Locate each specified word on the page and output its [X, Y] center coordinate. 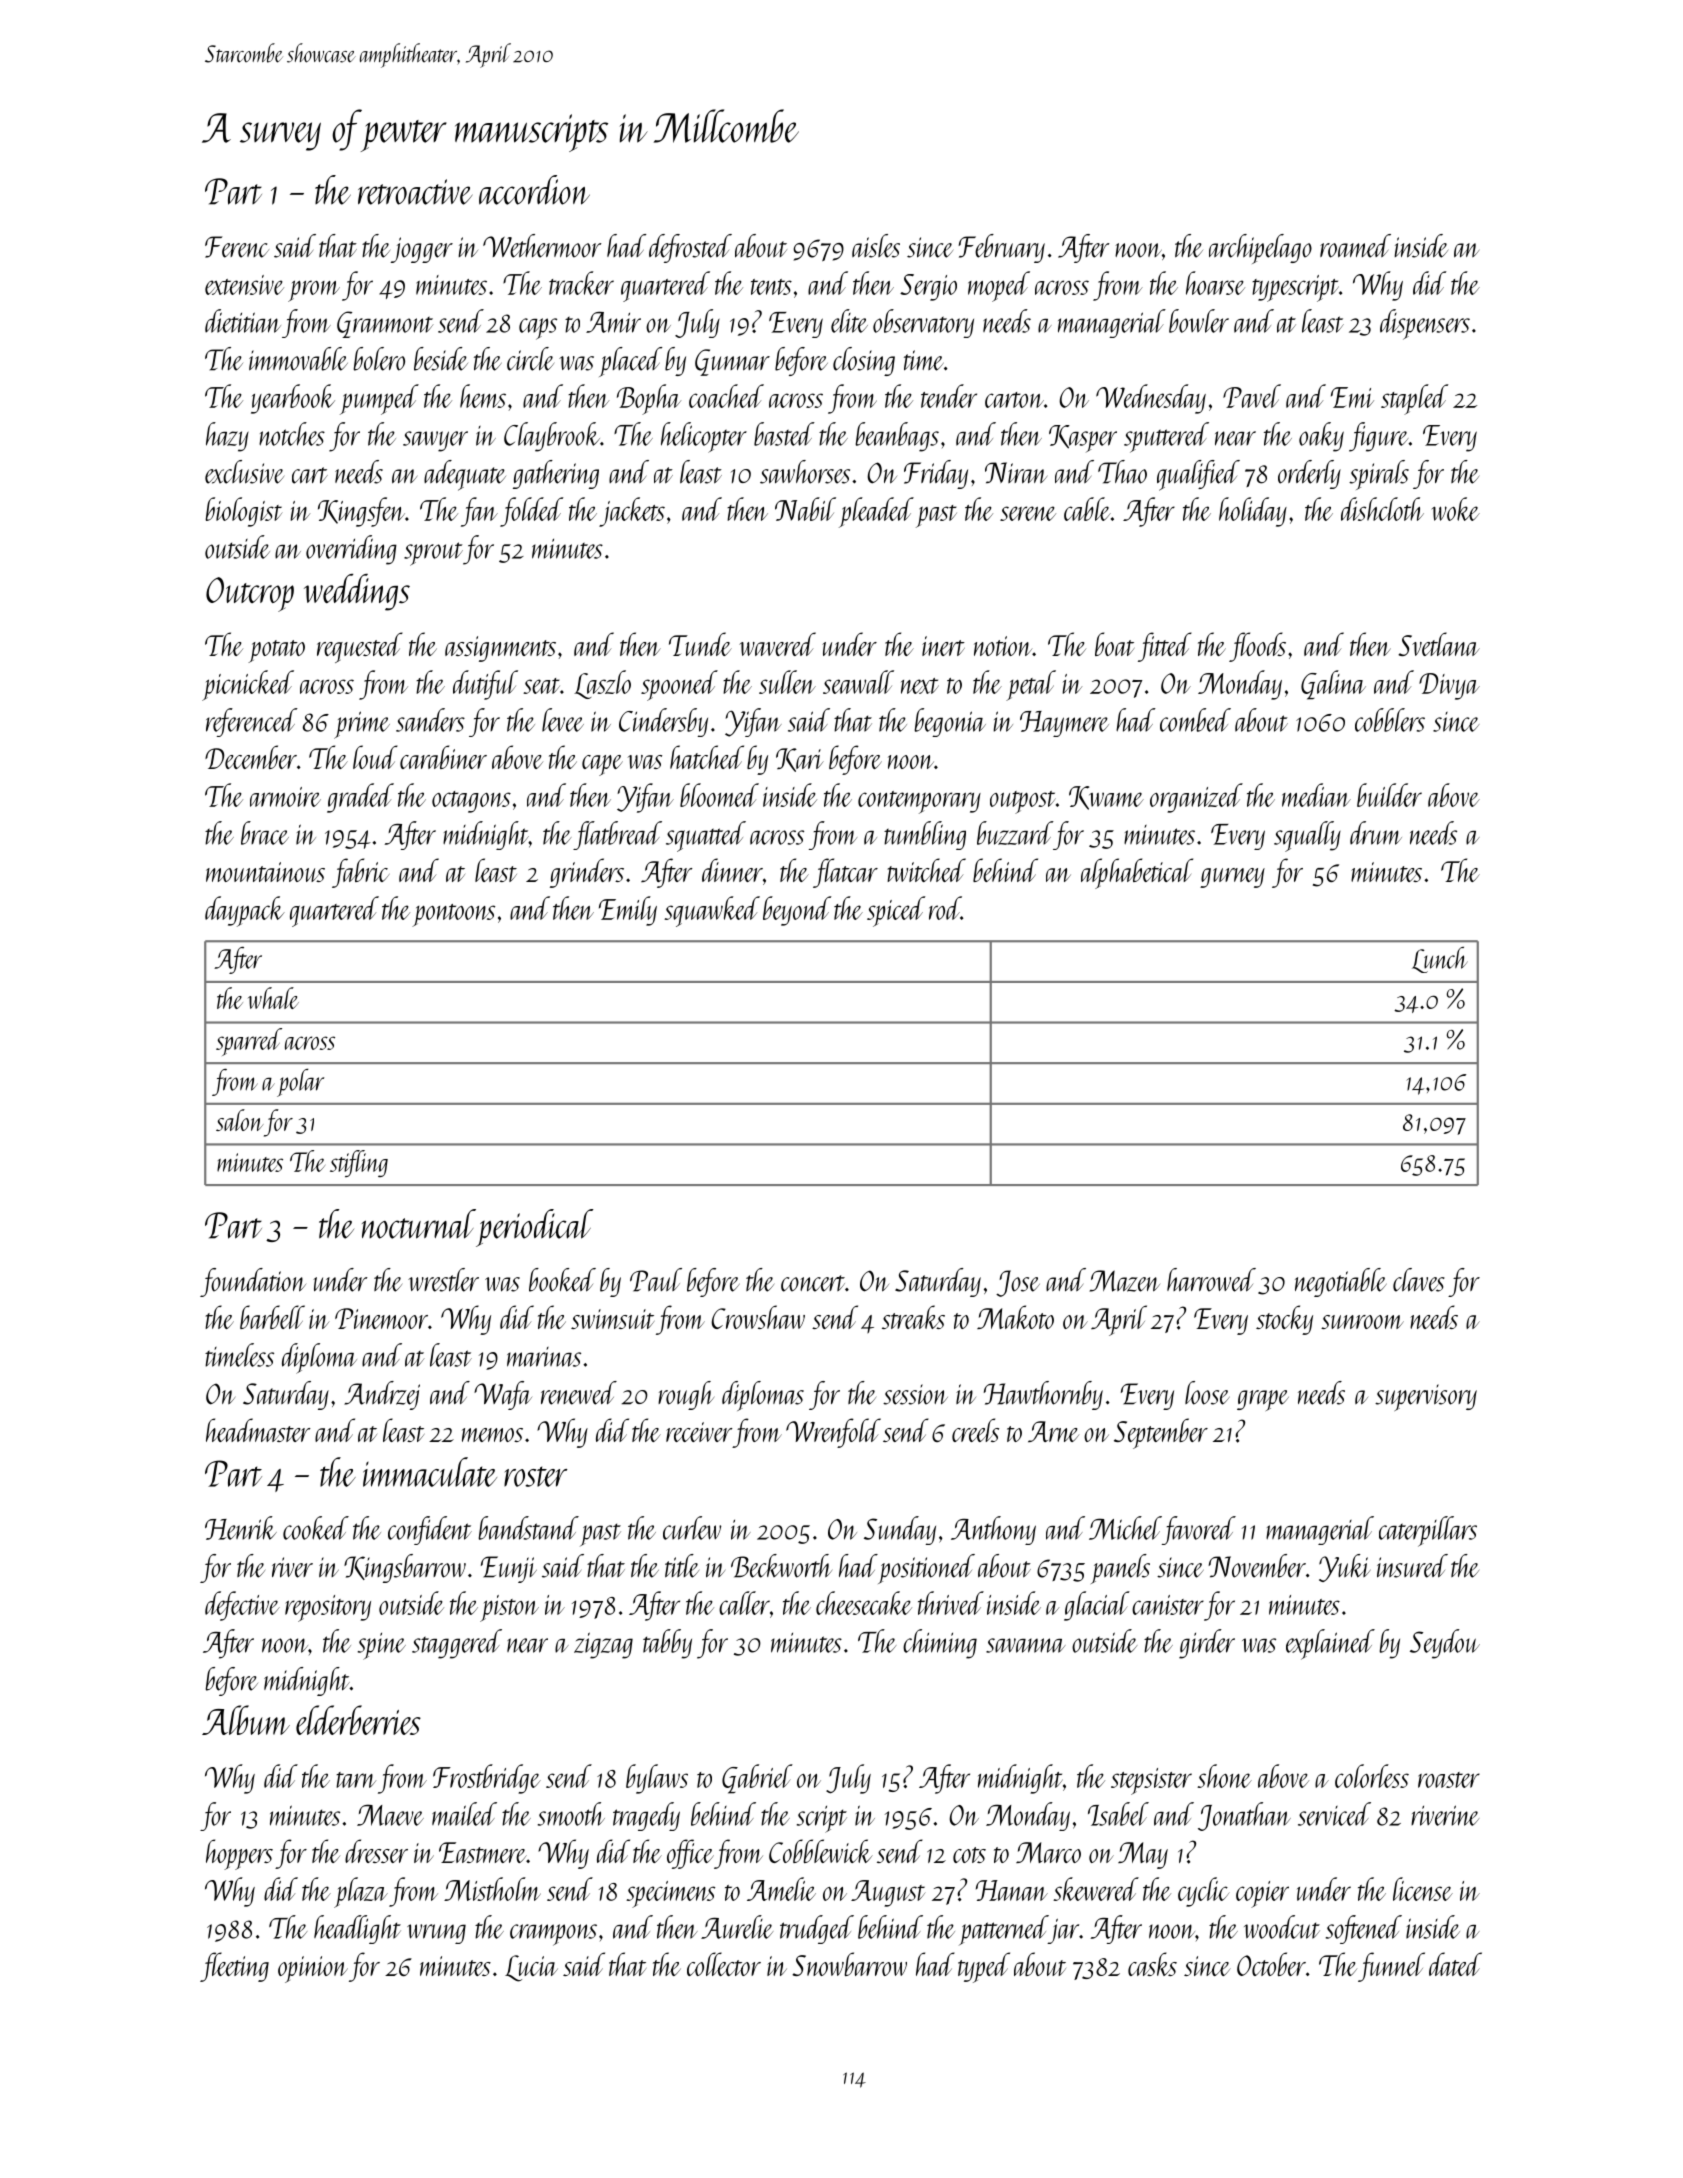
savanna [1026, 1645]
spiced [896, 911]
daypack [245, 911]
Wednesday [1151, 399]
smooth [571, 1814]
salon [240, 1120]
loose [1207, 1393]
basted [784, 434]
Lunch [1440, 960]
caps [538, 329]
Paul [656, 1280]
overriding [351, 550]
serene [1028, 513]
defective [242, 1606]
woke [1456, 509]
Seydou [1445, 1644]
